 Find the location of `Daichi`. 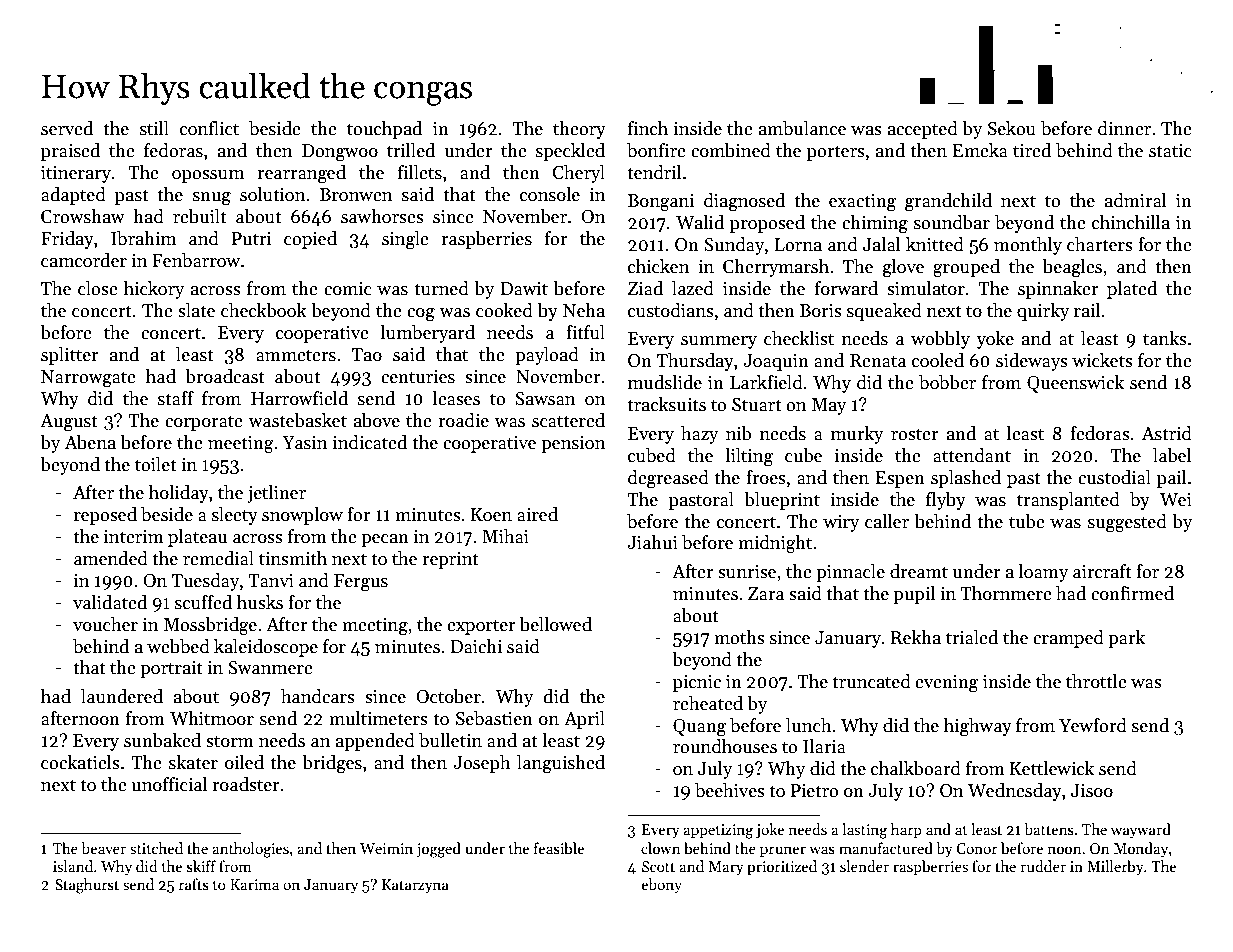

Daichi is located at coordinates (476, 646).
